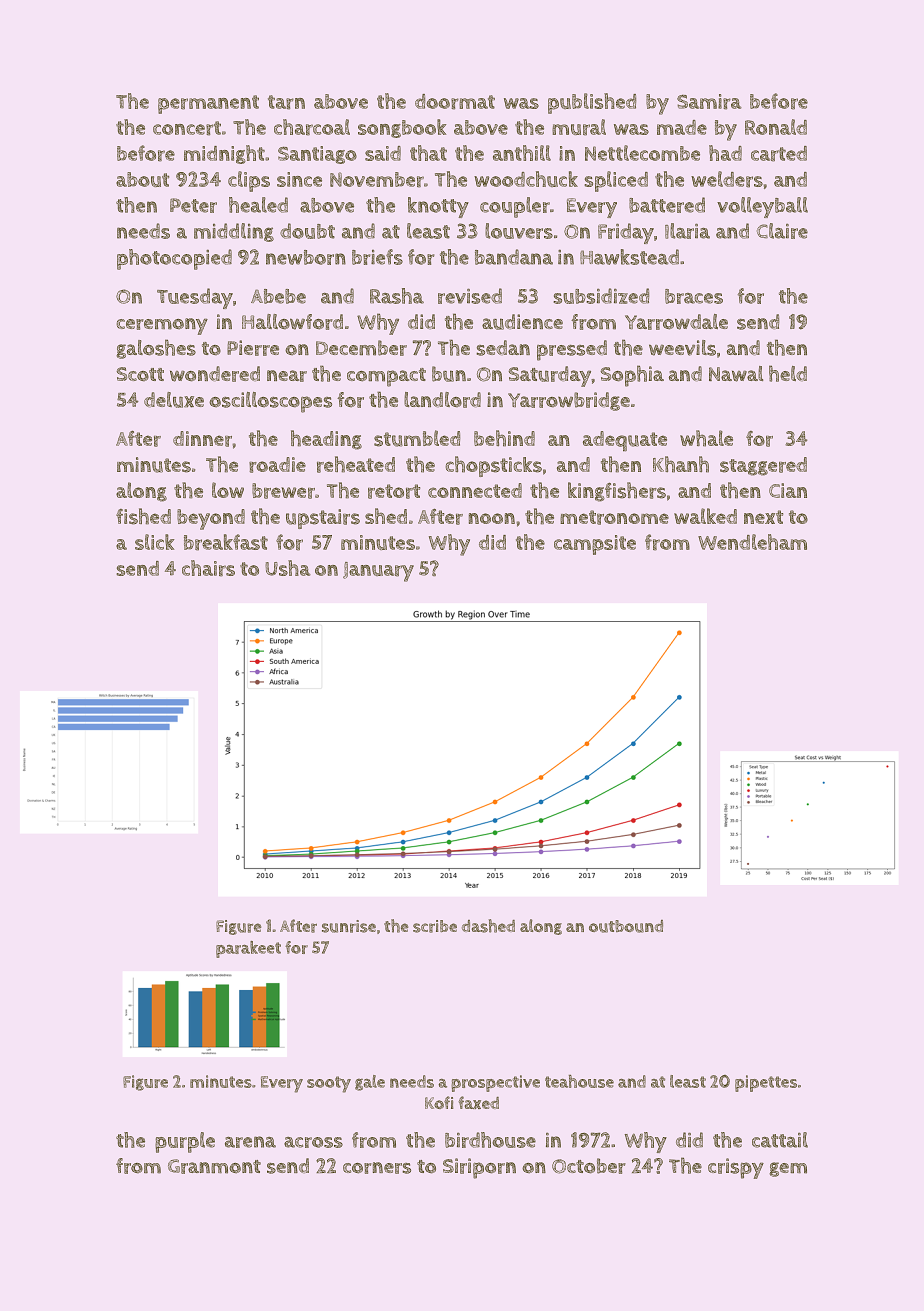  What do you see at coordinates (142, 179) in the screenshot?
I see `about` at bounding box center [142, 179].
